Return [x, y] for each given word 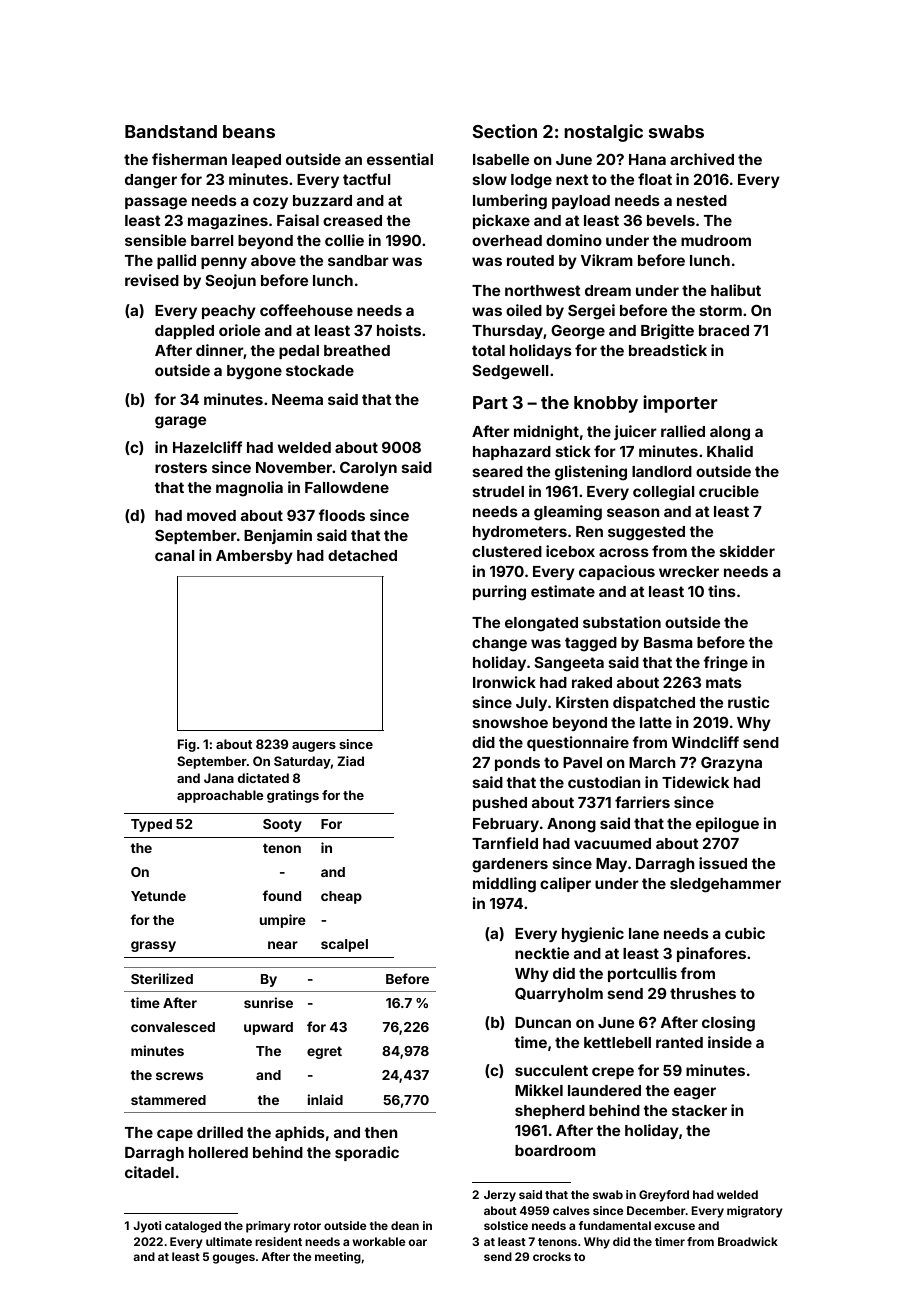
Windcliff [705, 742]
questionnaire [578, 743]
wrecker [689, 571]
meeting [338, 1258]
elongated [541, 624]
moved [211, 515]
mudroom [716, 240]
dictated [263, 778]
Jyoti [147, 1227]
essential [400, 159]
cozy [270, 203]
